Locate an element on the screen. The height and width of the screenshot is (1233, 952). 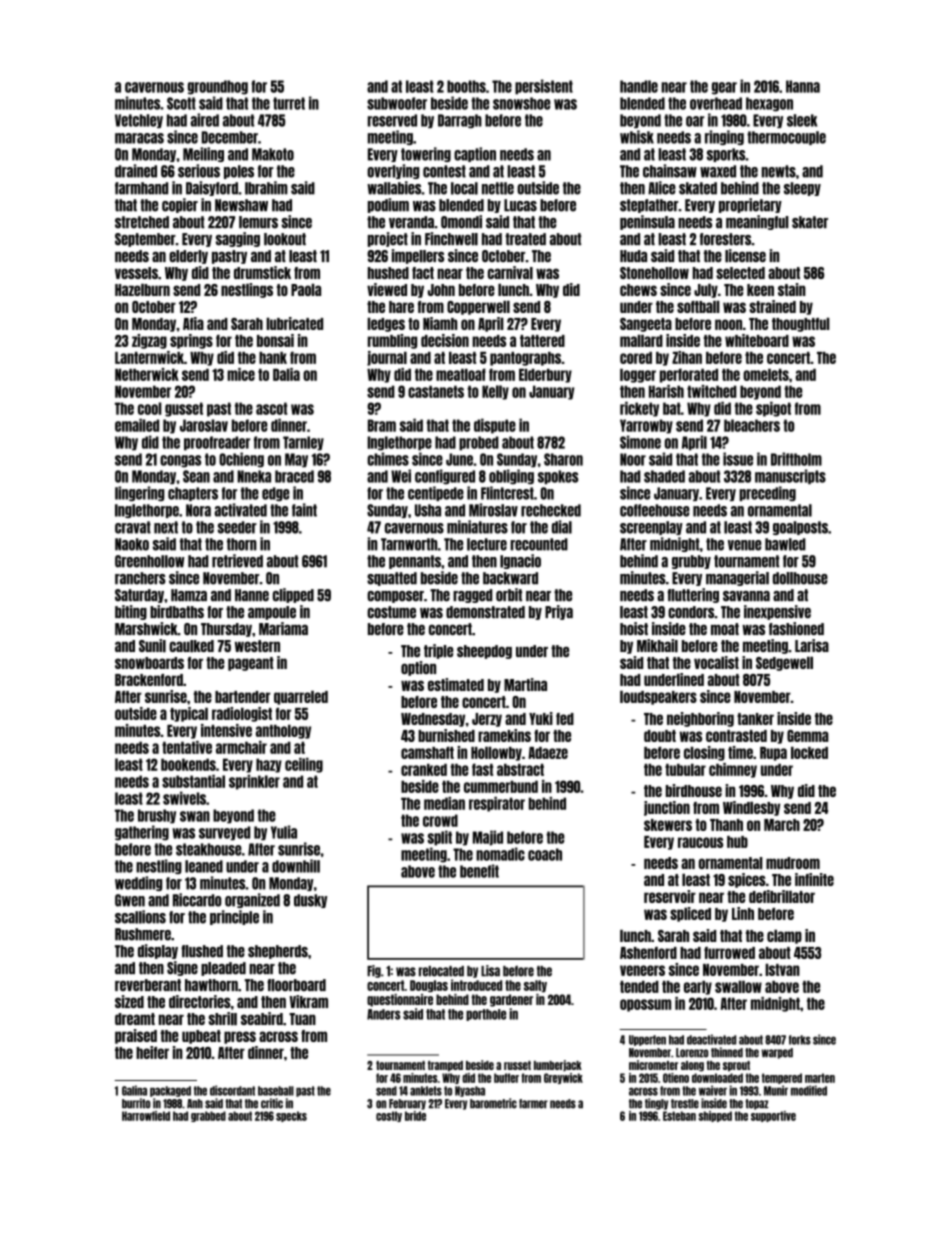
gear is located at coordinates (724, 88).
